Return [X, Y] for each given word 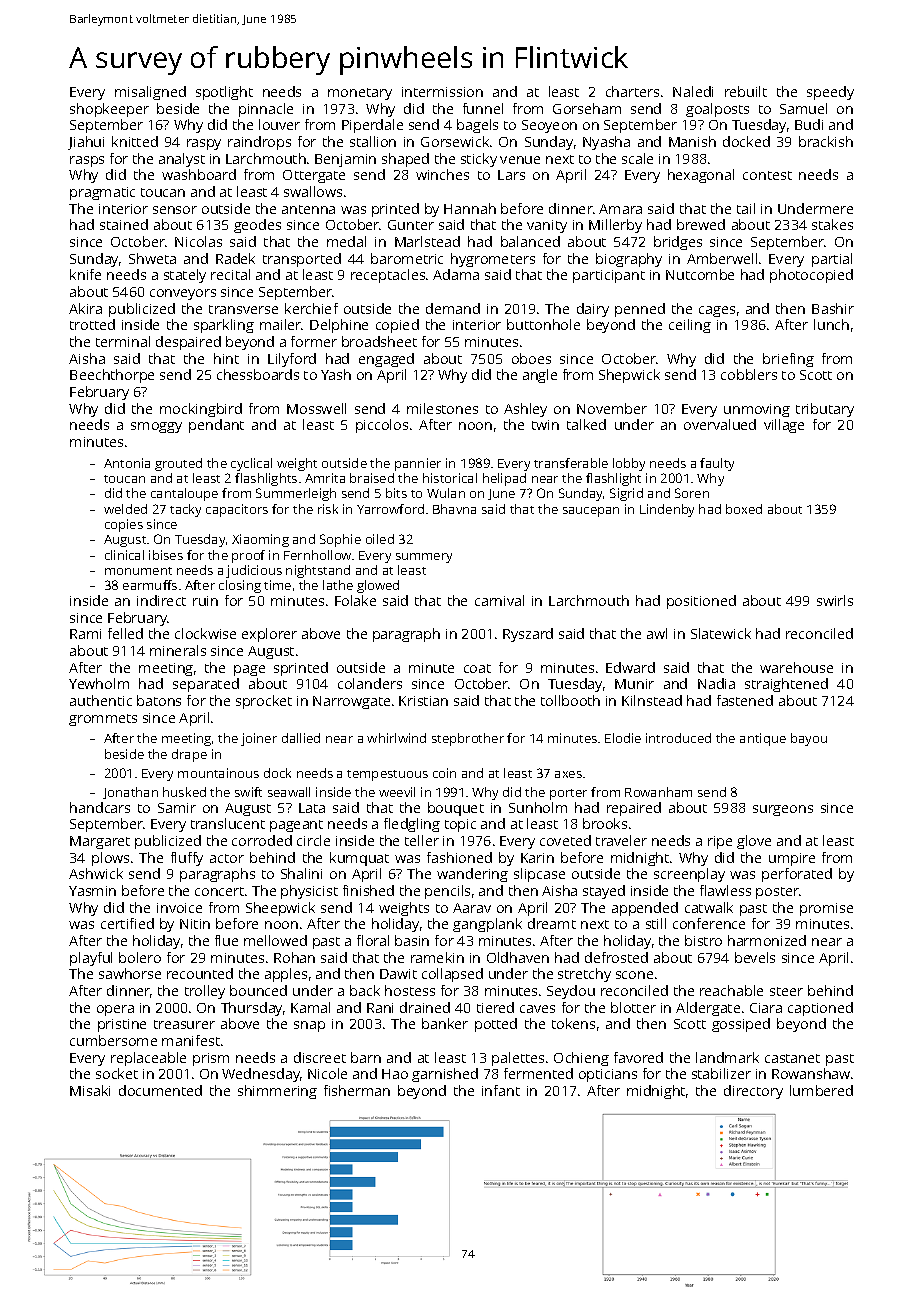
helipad [504, 479]
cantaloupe [184, 494]
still [656, 923]
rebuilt [746, 91]
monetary [360, 94]
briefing [788, 360]
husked [184, 792]
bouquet [456, 809]
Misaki [90, 1090]
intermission [442, 92]
